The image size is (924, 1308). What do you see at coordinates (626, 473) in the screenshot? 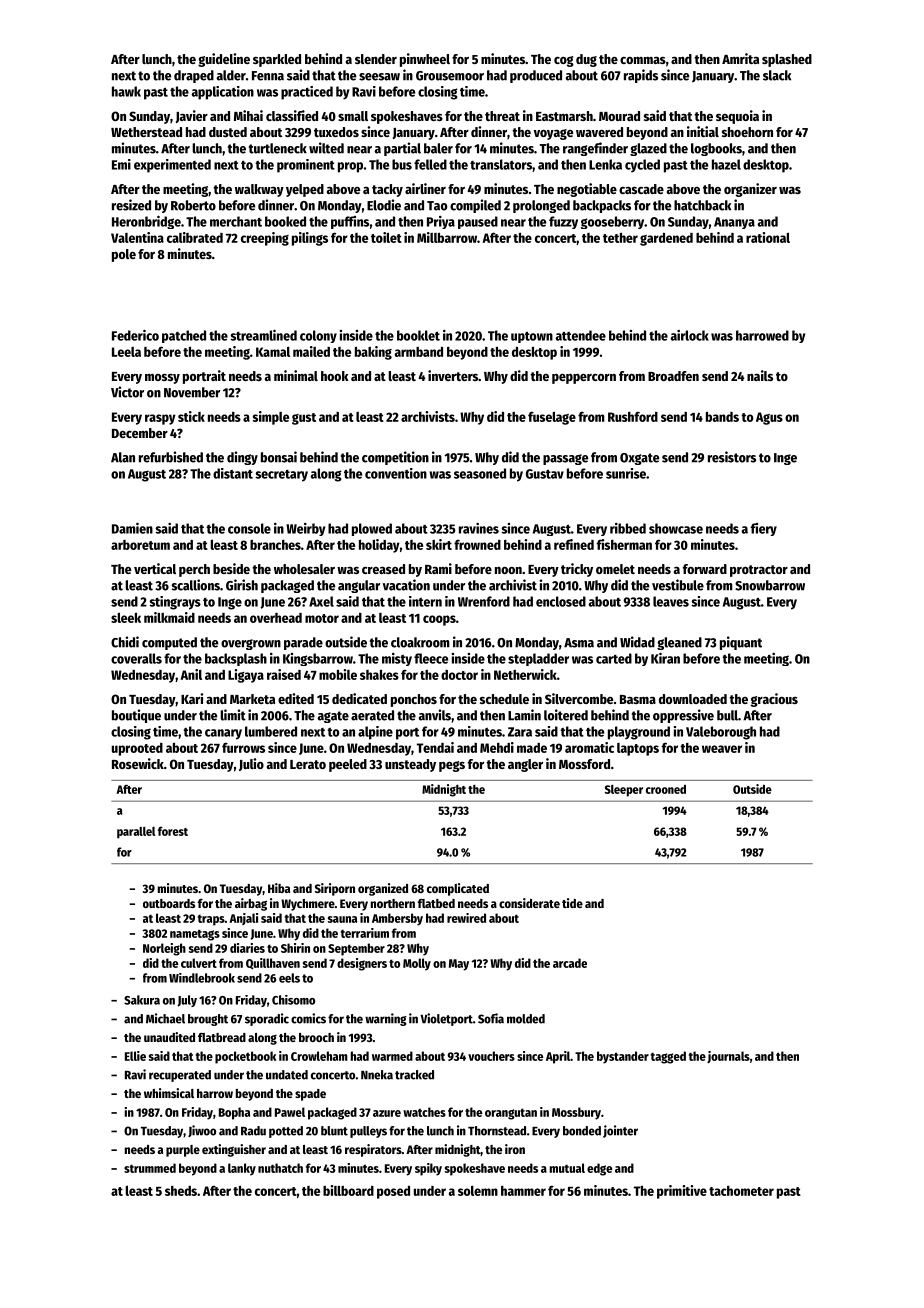
I see `sunrise` at bounding box center [626, 473].
